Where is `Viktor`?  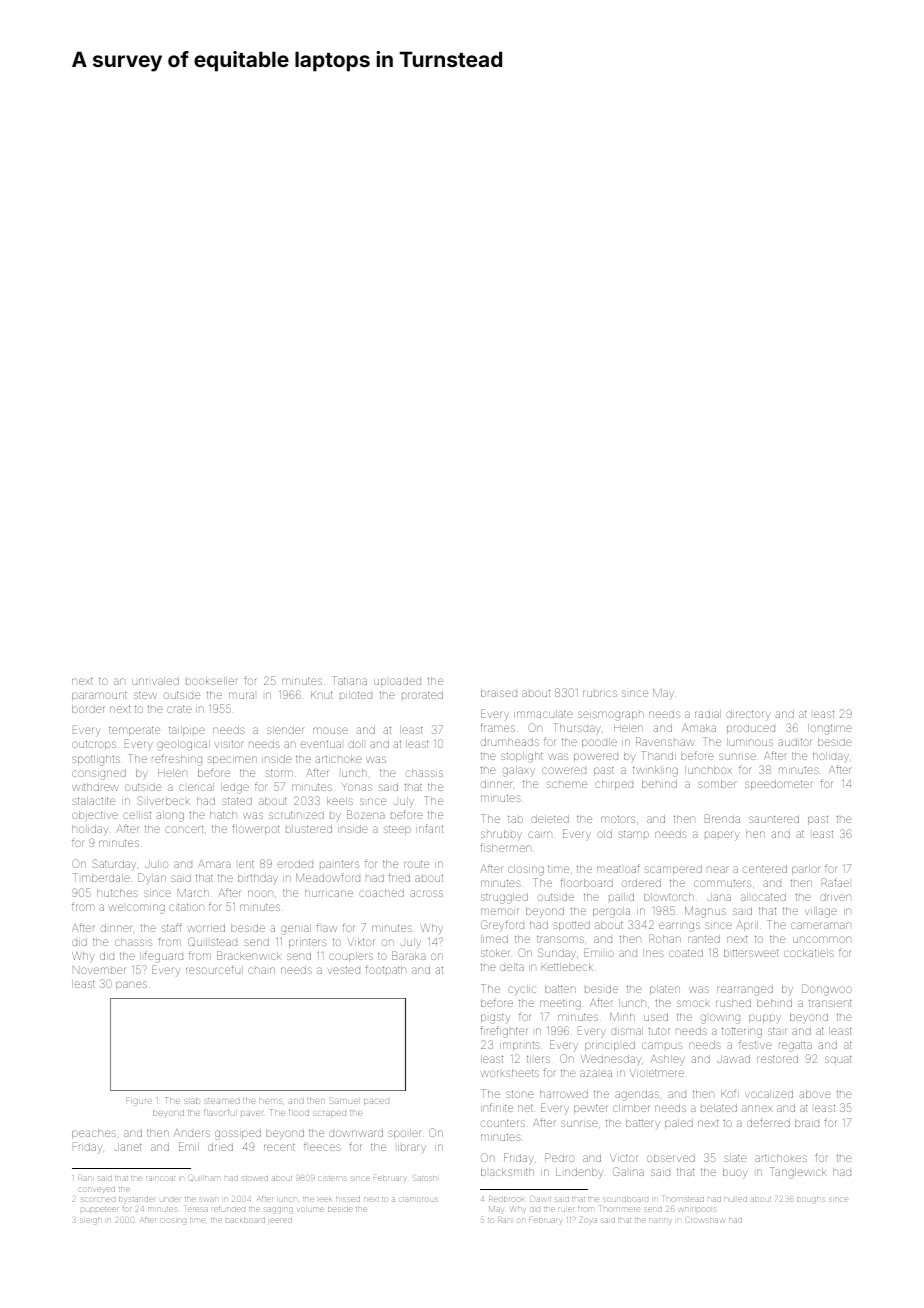
Viktor is located at coordinates (361, 942).
